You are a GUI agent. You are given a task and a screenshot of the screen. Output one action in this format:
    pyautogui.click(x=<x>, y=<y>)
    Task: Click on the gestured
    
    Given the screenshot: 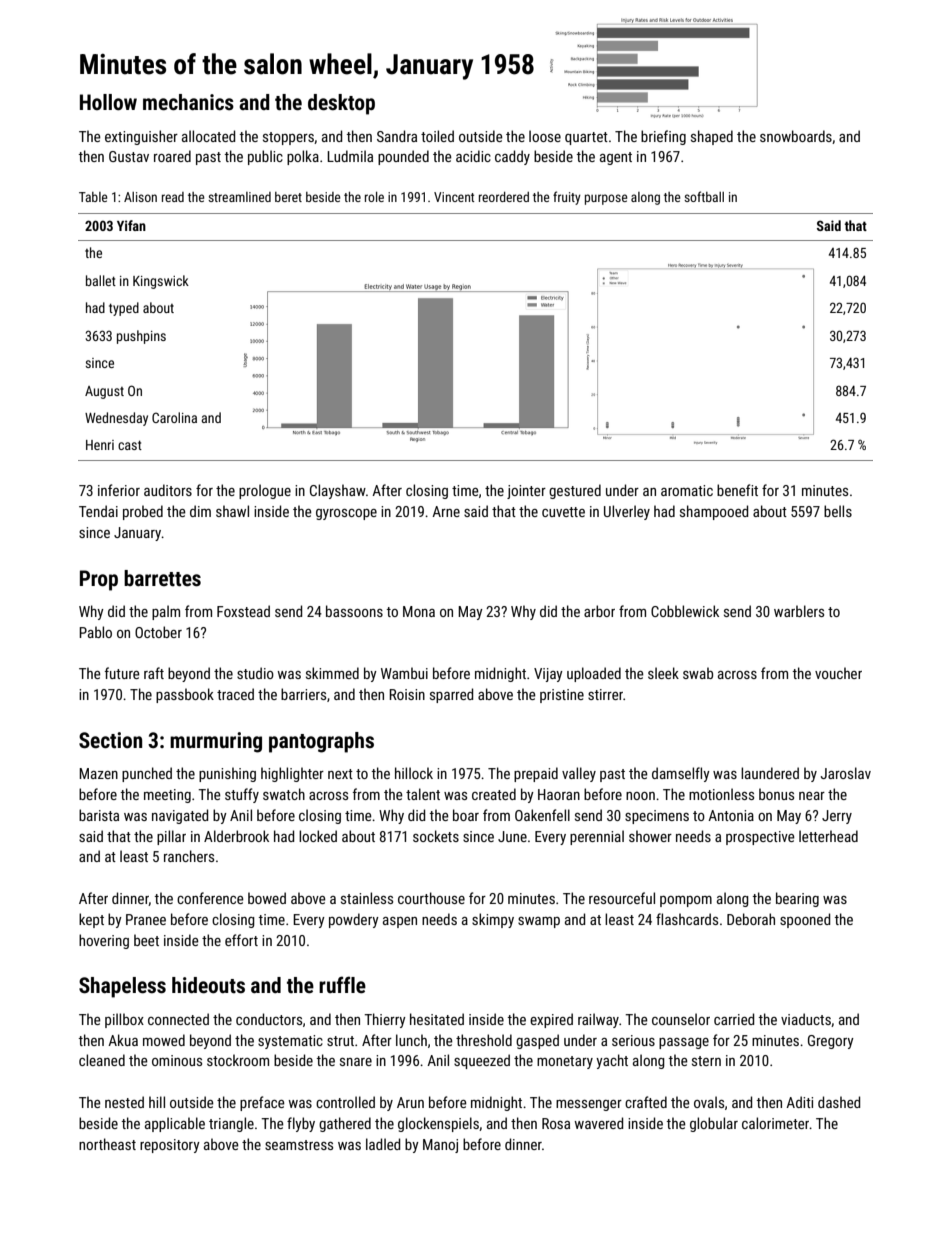 What is the action you would take?
    pyautogui.click(x=575, y=491)
